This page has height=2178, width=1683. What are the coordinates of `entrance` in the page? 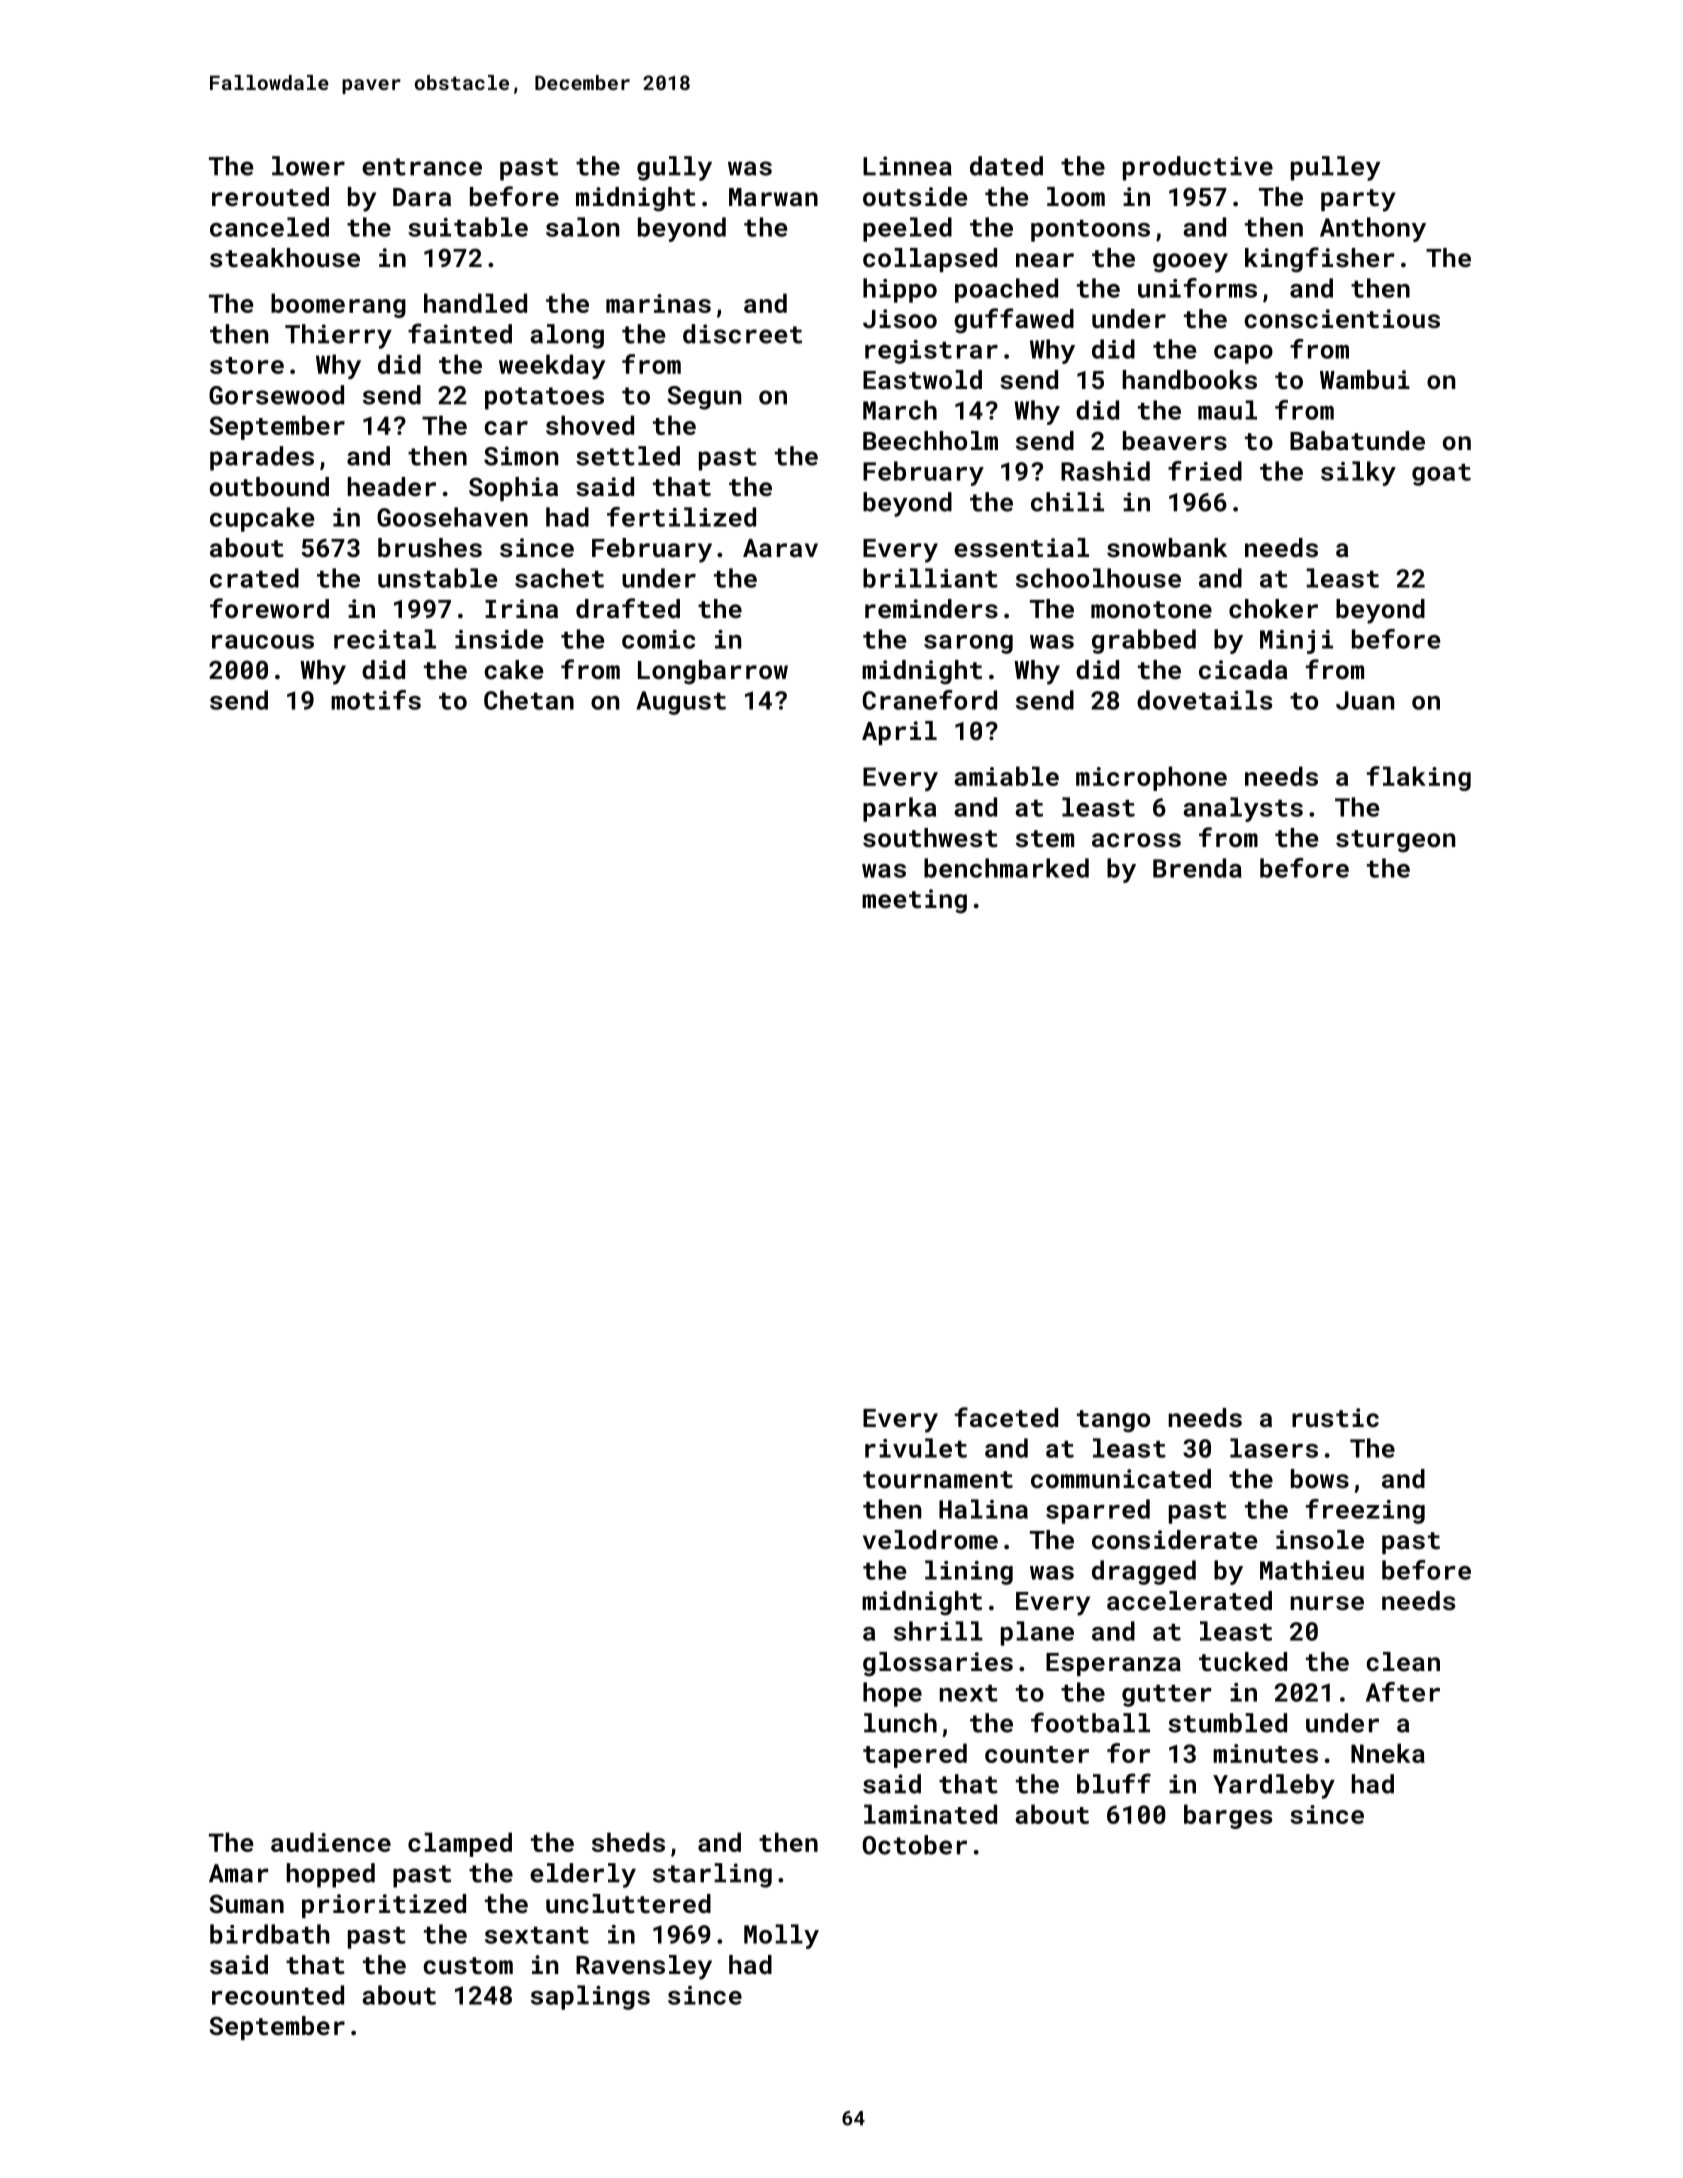 It's located at (422, 167).
